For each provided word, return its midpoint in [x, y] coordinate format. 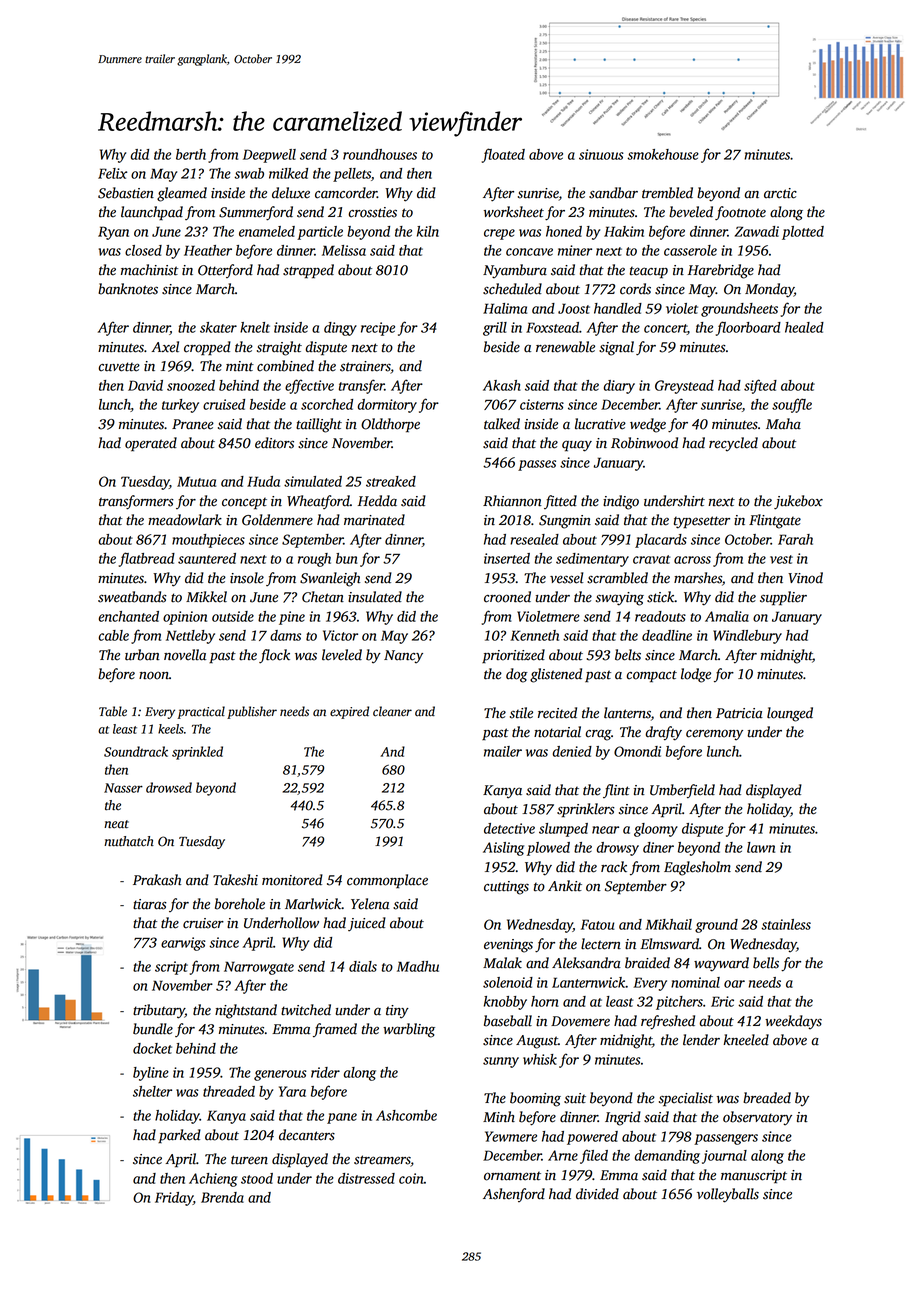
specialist [686, 1099]
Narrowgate [259, 968]
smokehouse [663, 154]
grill [495, 329]
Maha [783, 423]
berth [191, 154]
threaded [229, 1091]
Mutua [196, 481]
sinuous [601, 154]
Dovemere [580, 1021]
